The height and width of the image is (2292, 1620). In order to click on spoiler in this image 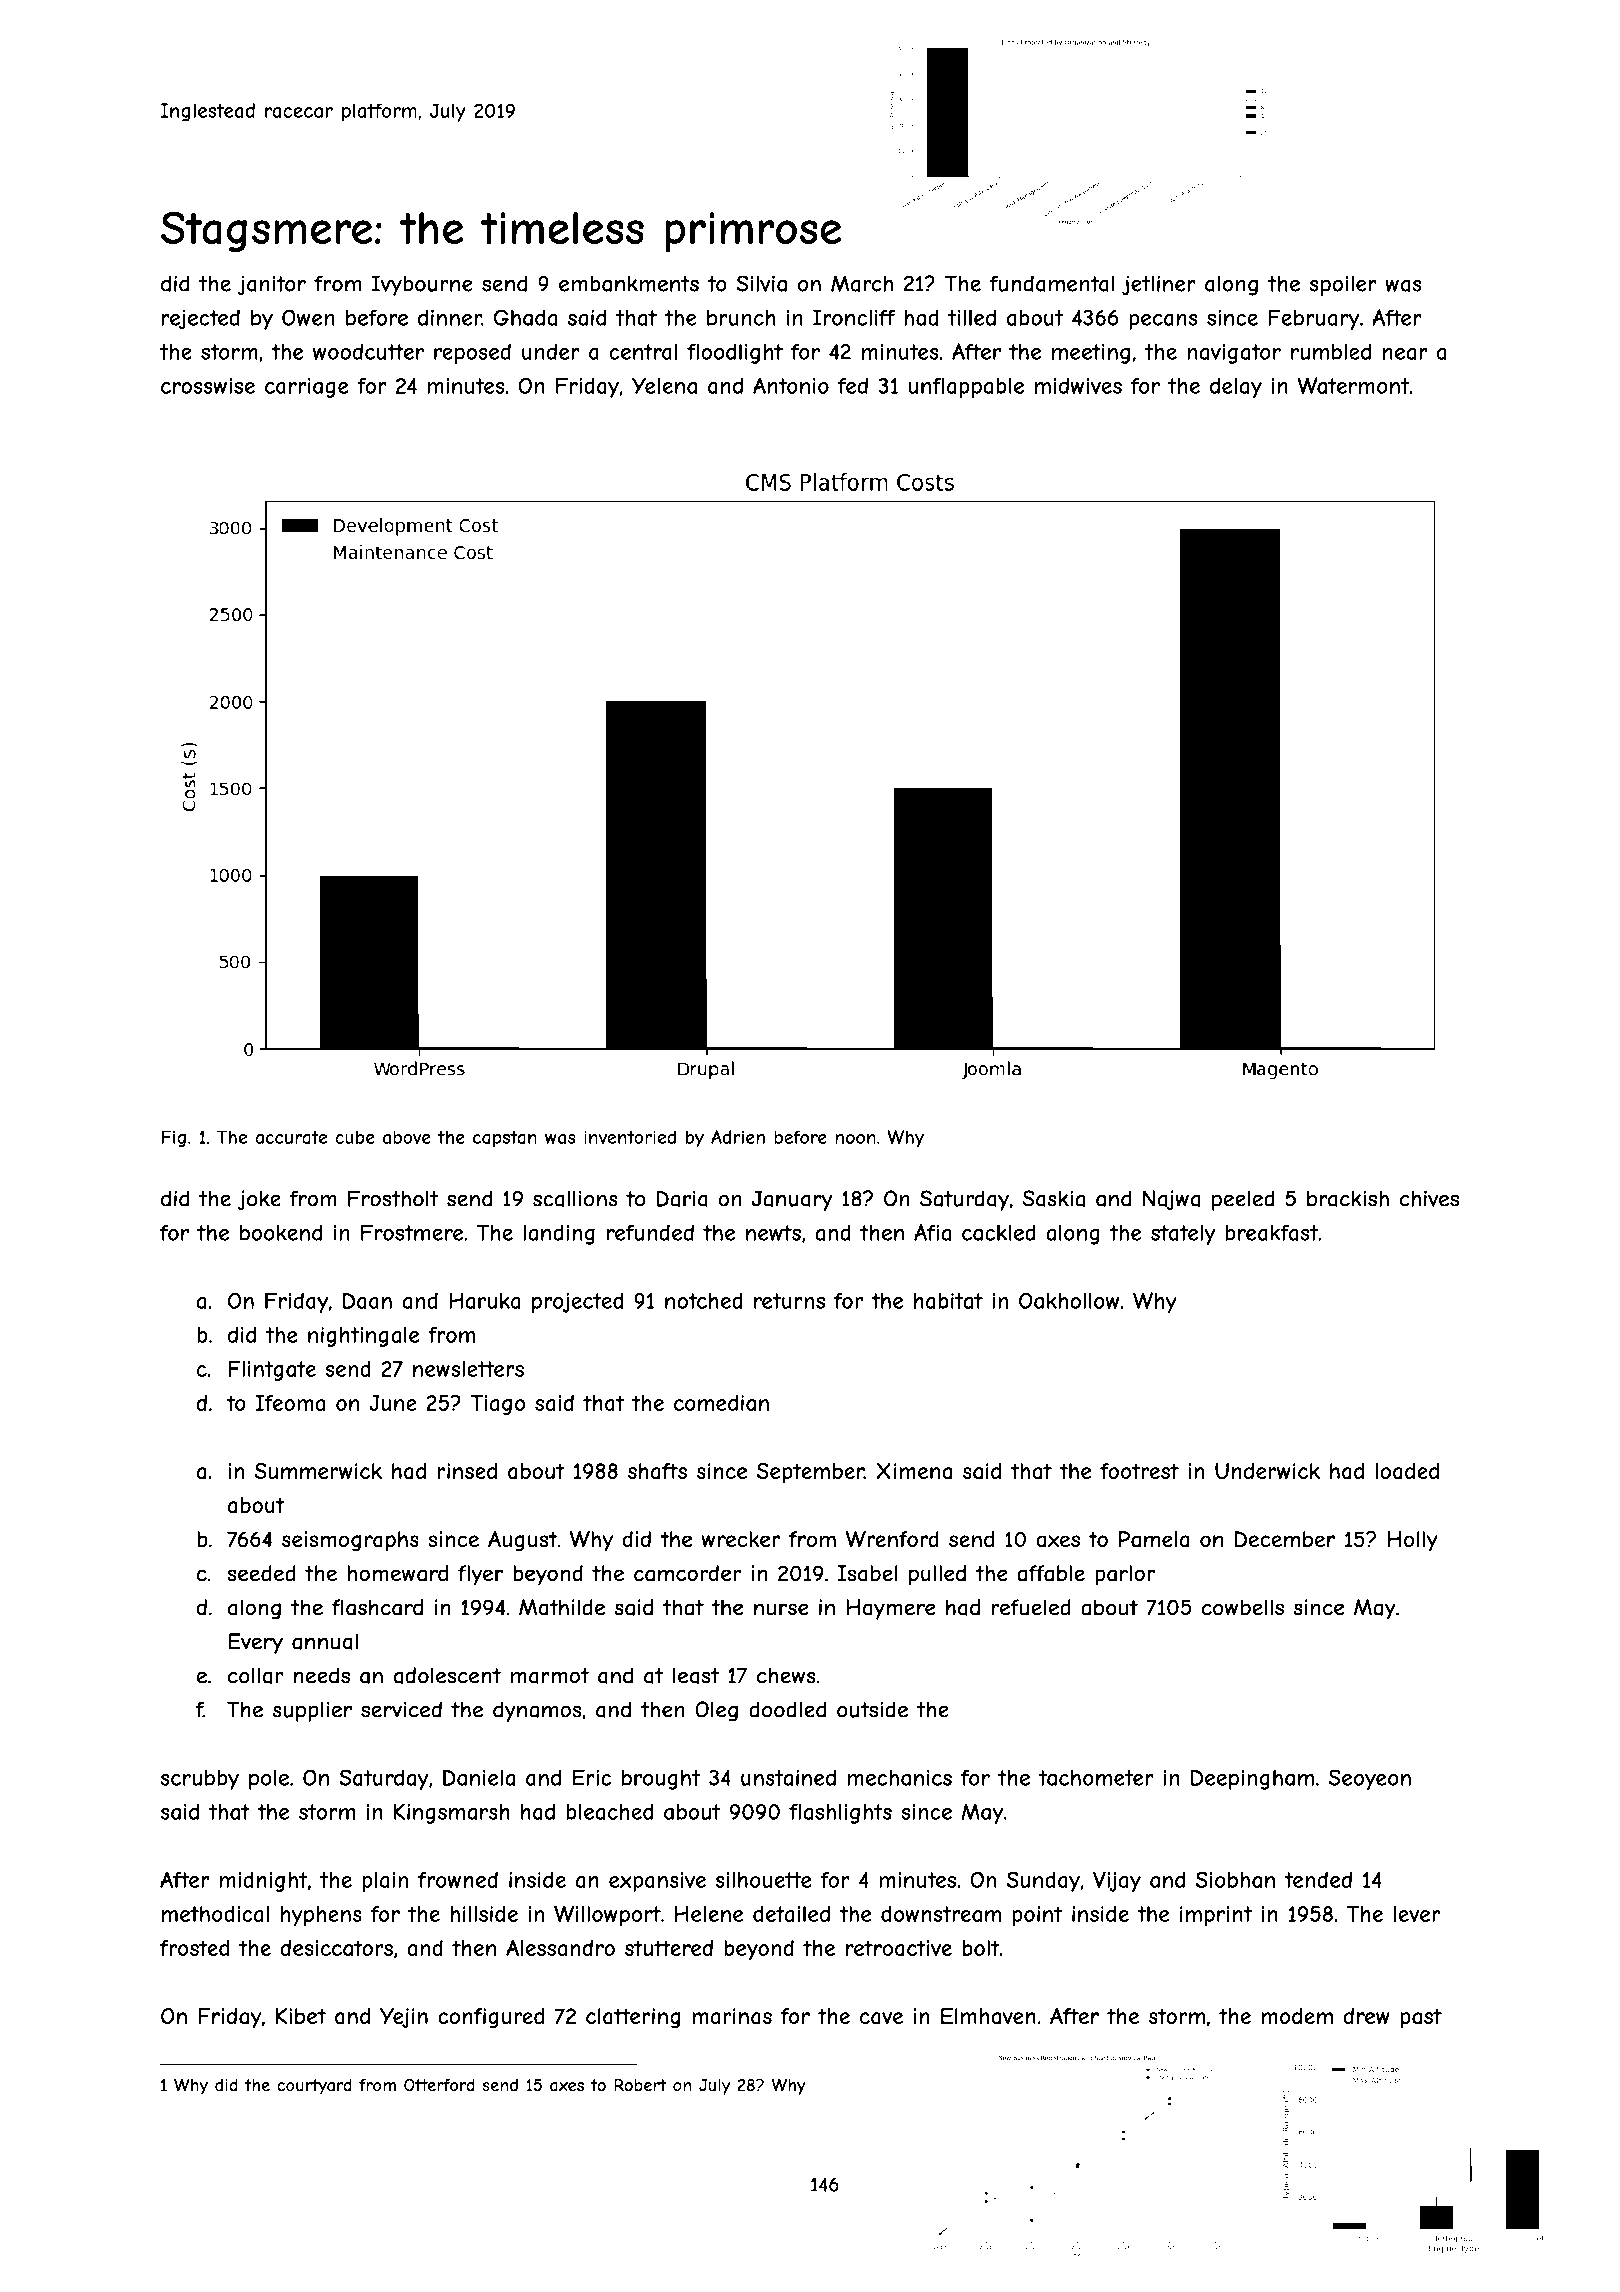, I will do `click(1343, 285)`.
